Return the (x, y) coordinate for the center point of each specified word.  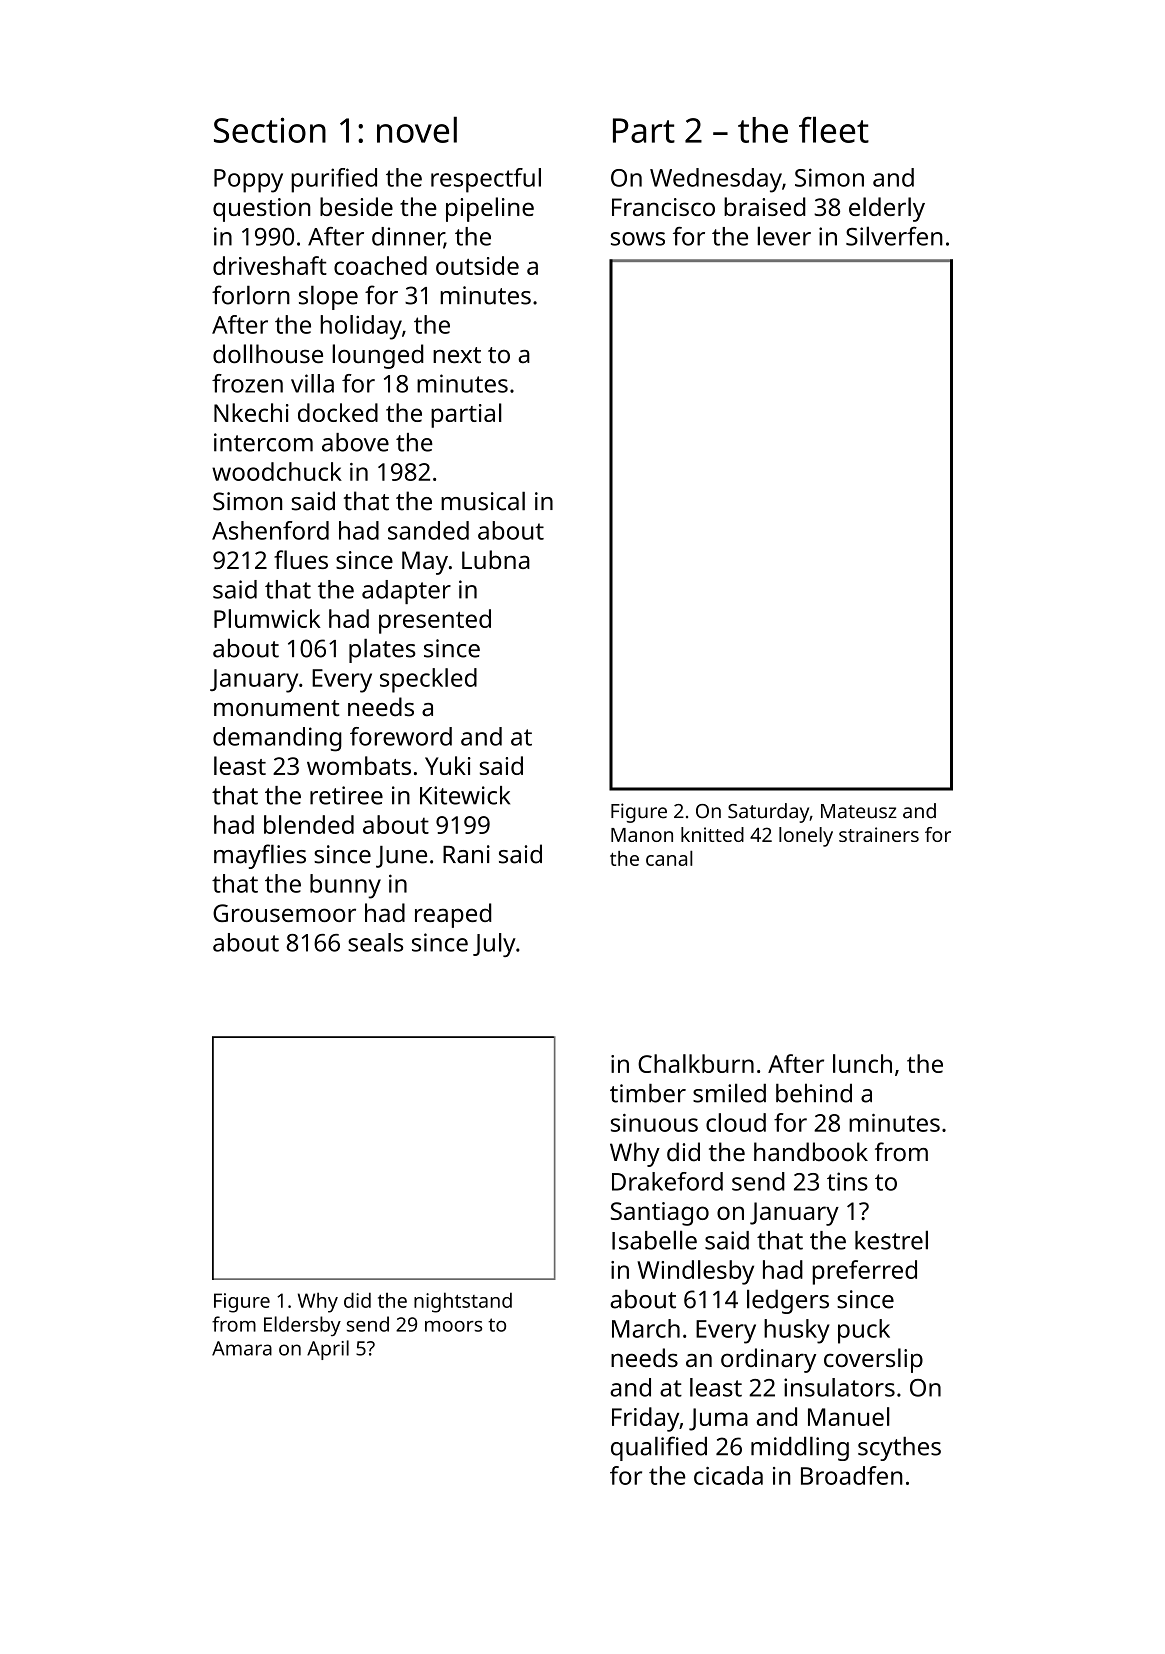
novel (417, 129)
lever (784, 236)
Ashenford (270, 530)
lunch (862, 1063)
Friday (645, 1419)
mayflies (260, 856)
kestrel (891, 1240)
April (328, 1350)
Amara (242, 1348)
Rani (466, 854)
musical (483, 501)
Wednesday (716, 180)
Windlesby (695, 1272)
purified (334, 180)
